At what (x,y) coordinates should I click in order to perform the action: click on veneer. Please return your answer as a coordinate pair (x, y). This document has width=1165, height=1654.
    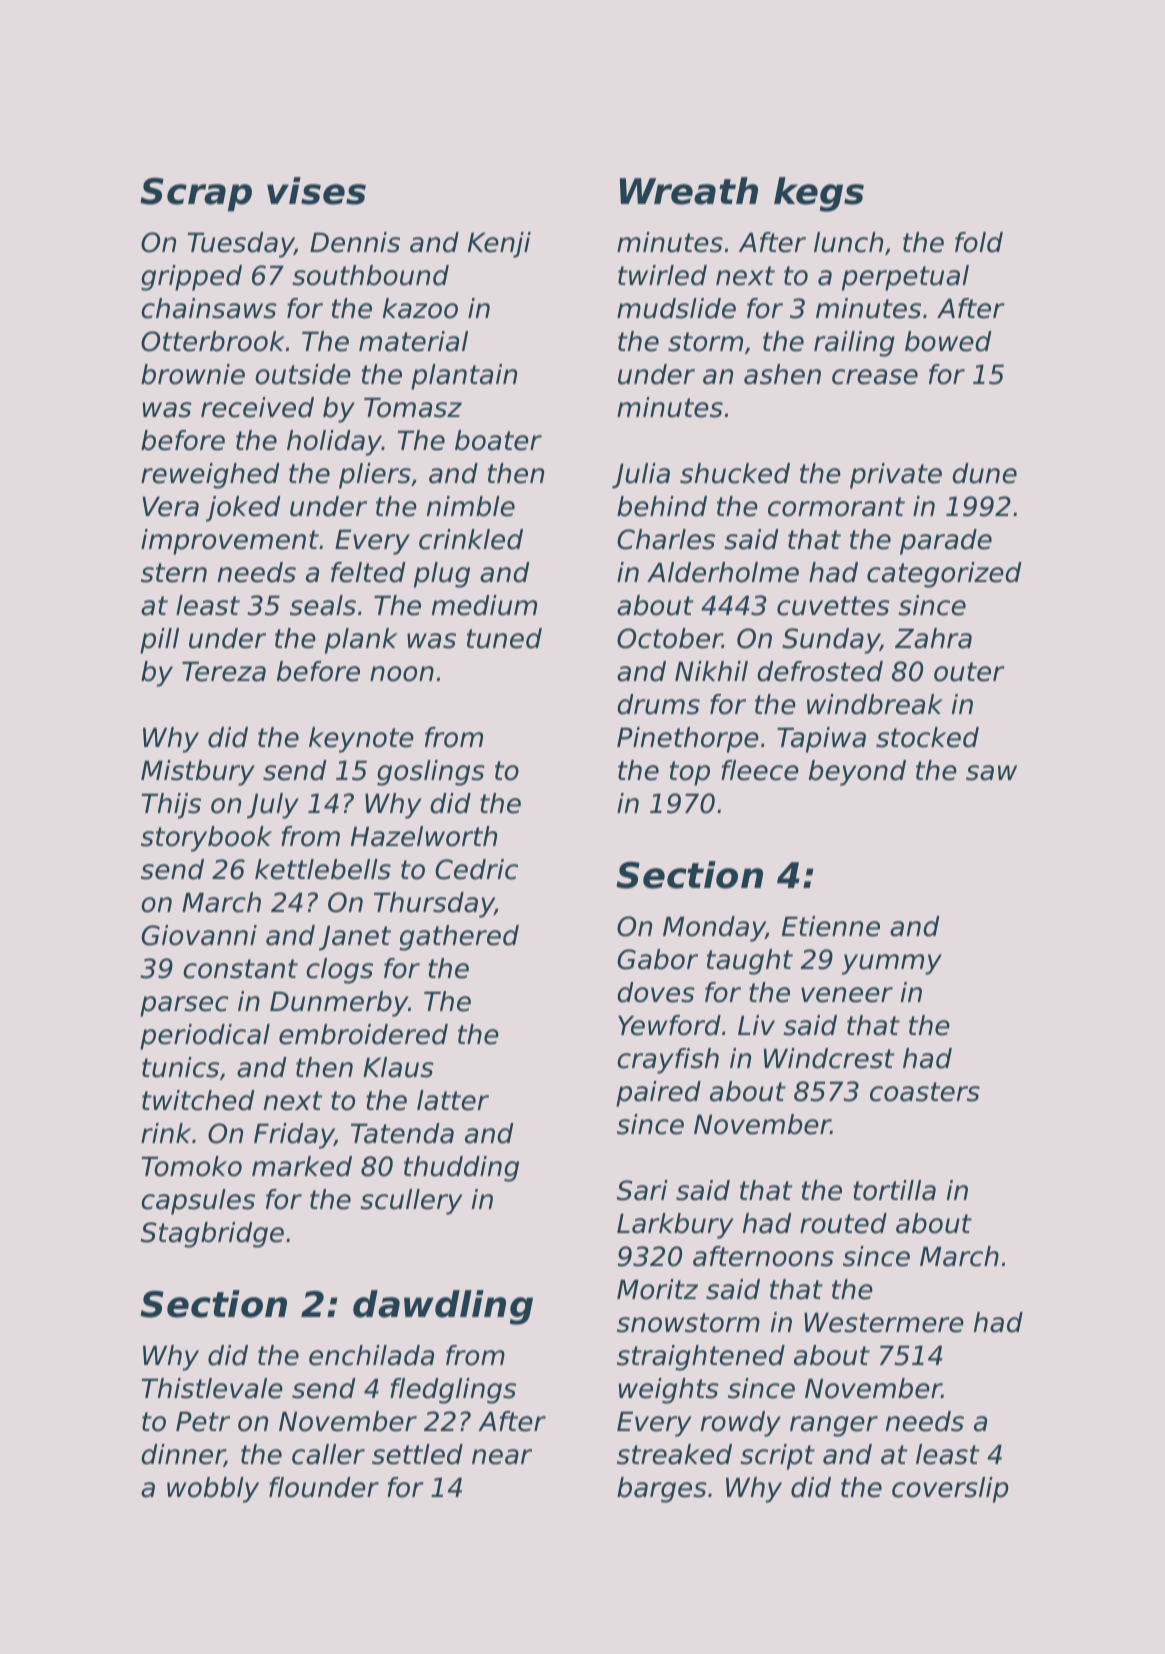
    Looking at the image, I should click on (847, 995).
